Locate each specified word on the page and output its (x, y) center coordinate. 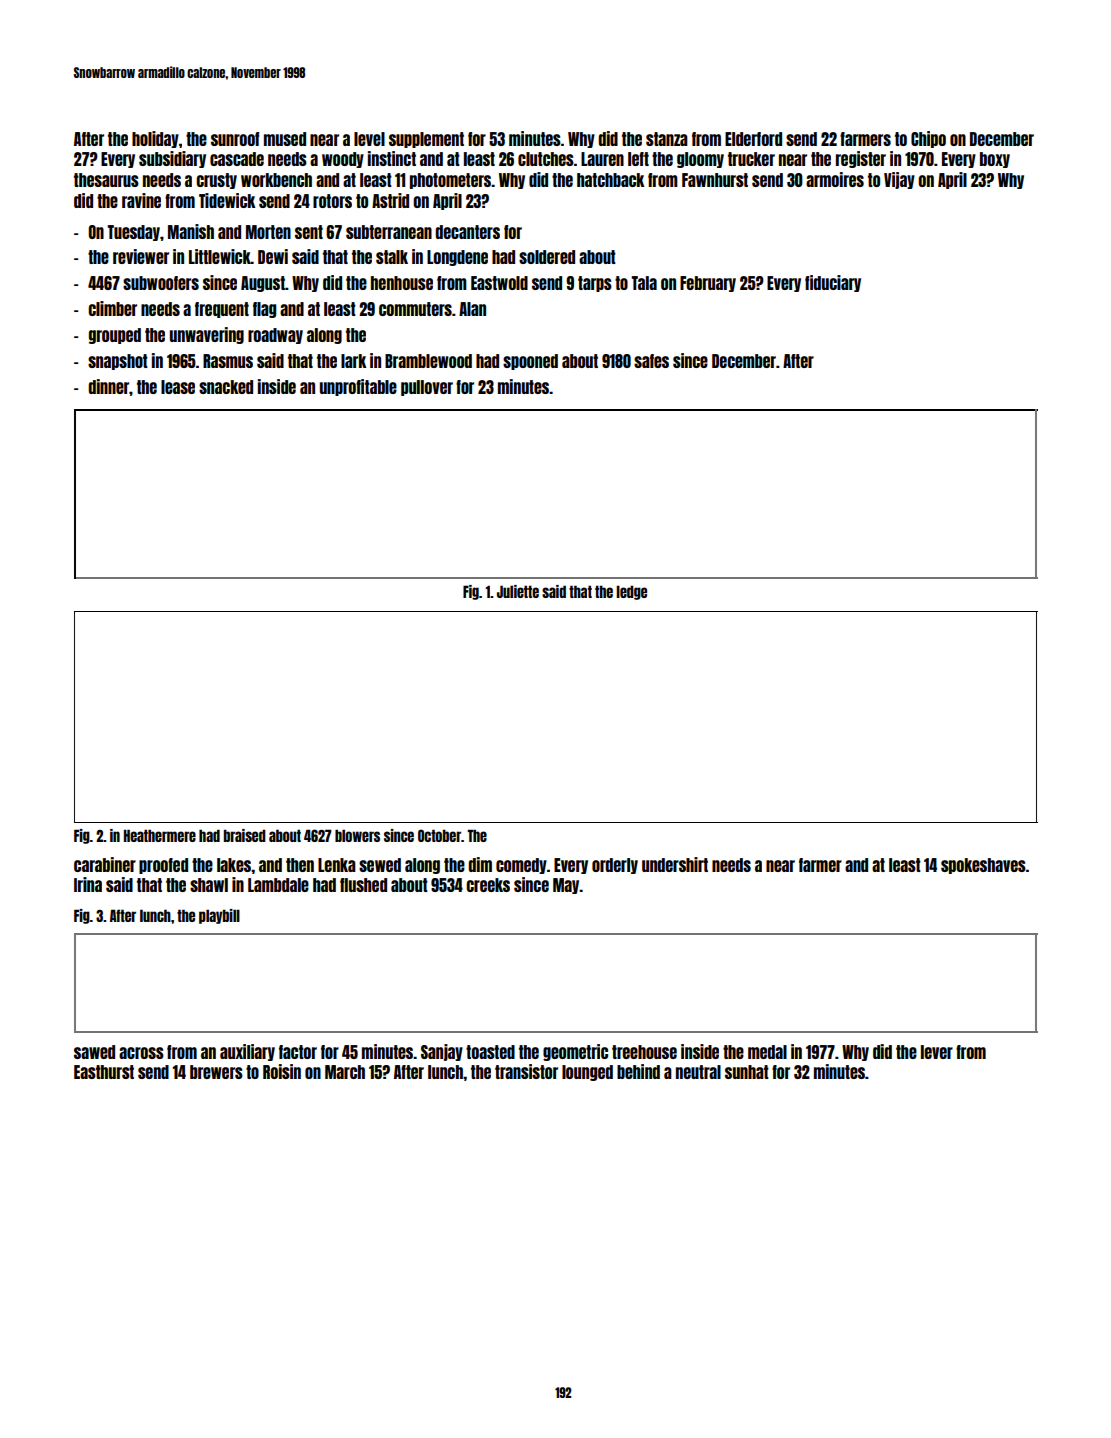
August (263, 284)
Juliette (518, 591)
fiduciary (833, 283)
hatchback (610, 180)
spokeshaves (983, 866)
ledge (631, 592)
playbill (219, 916)
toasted (490, 1052)
